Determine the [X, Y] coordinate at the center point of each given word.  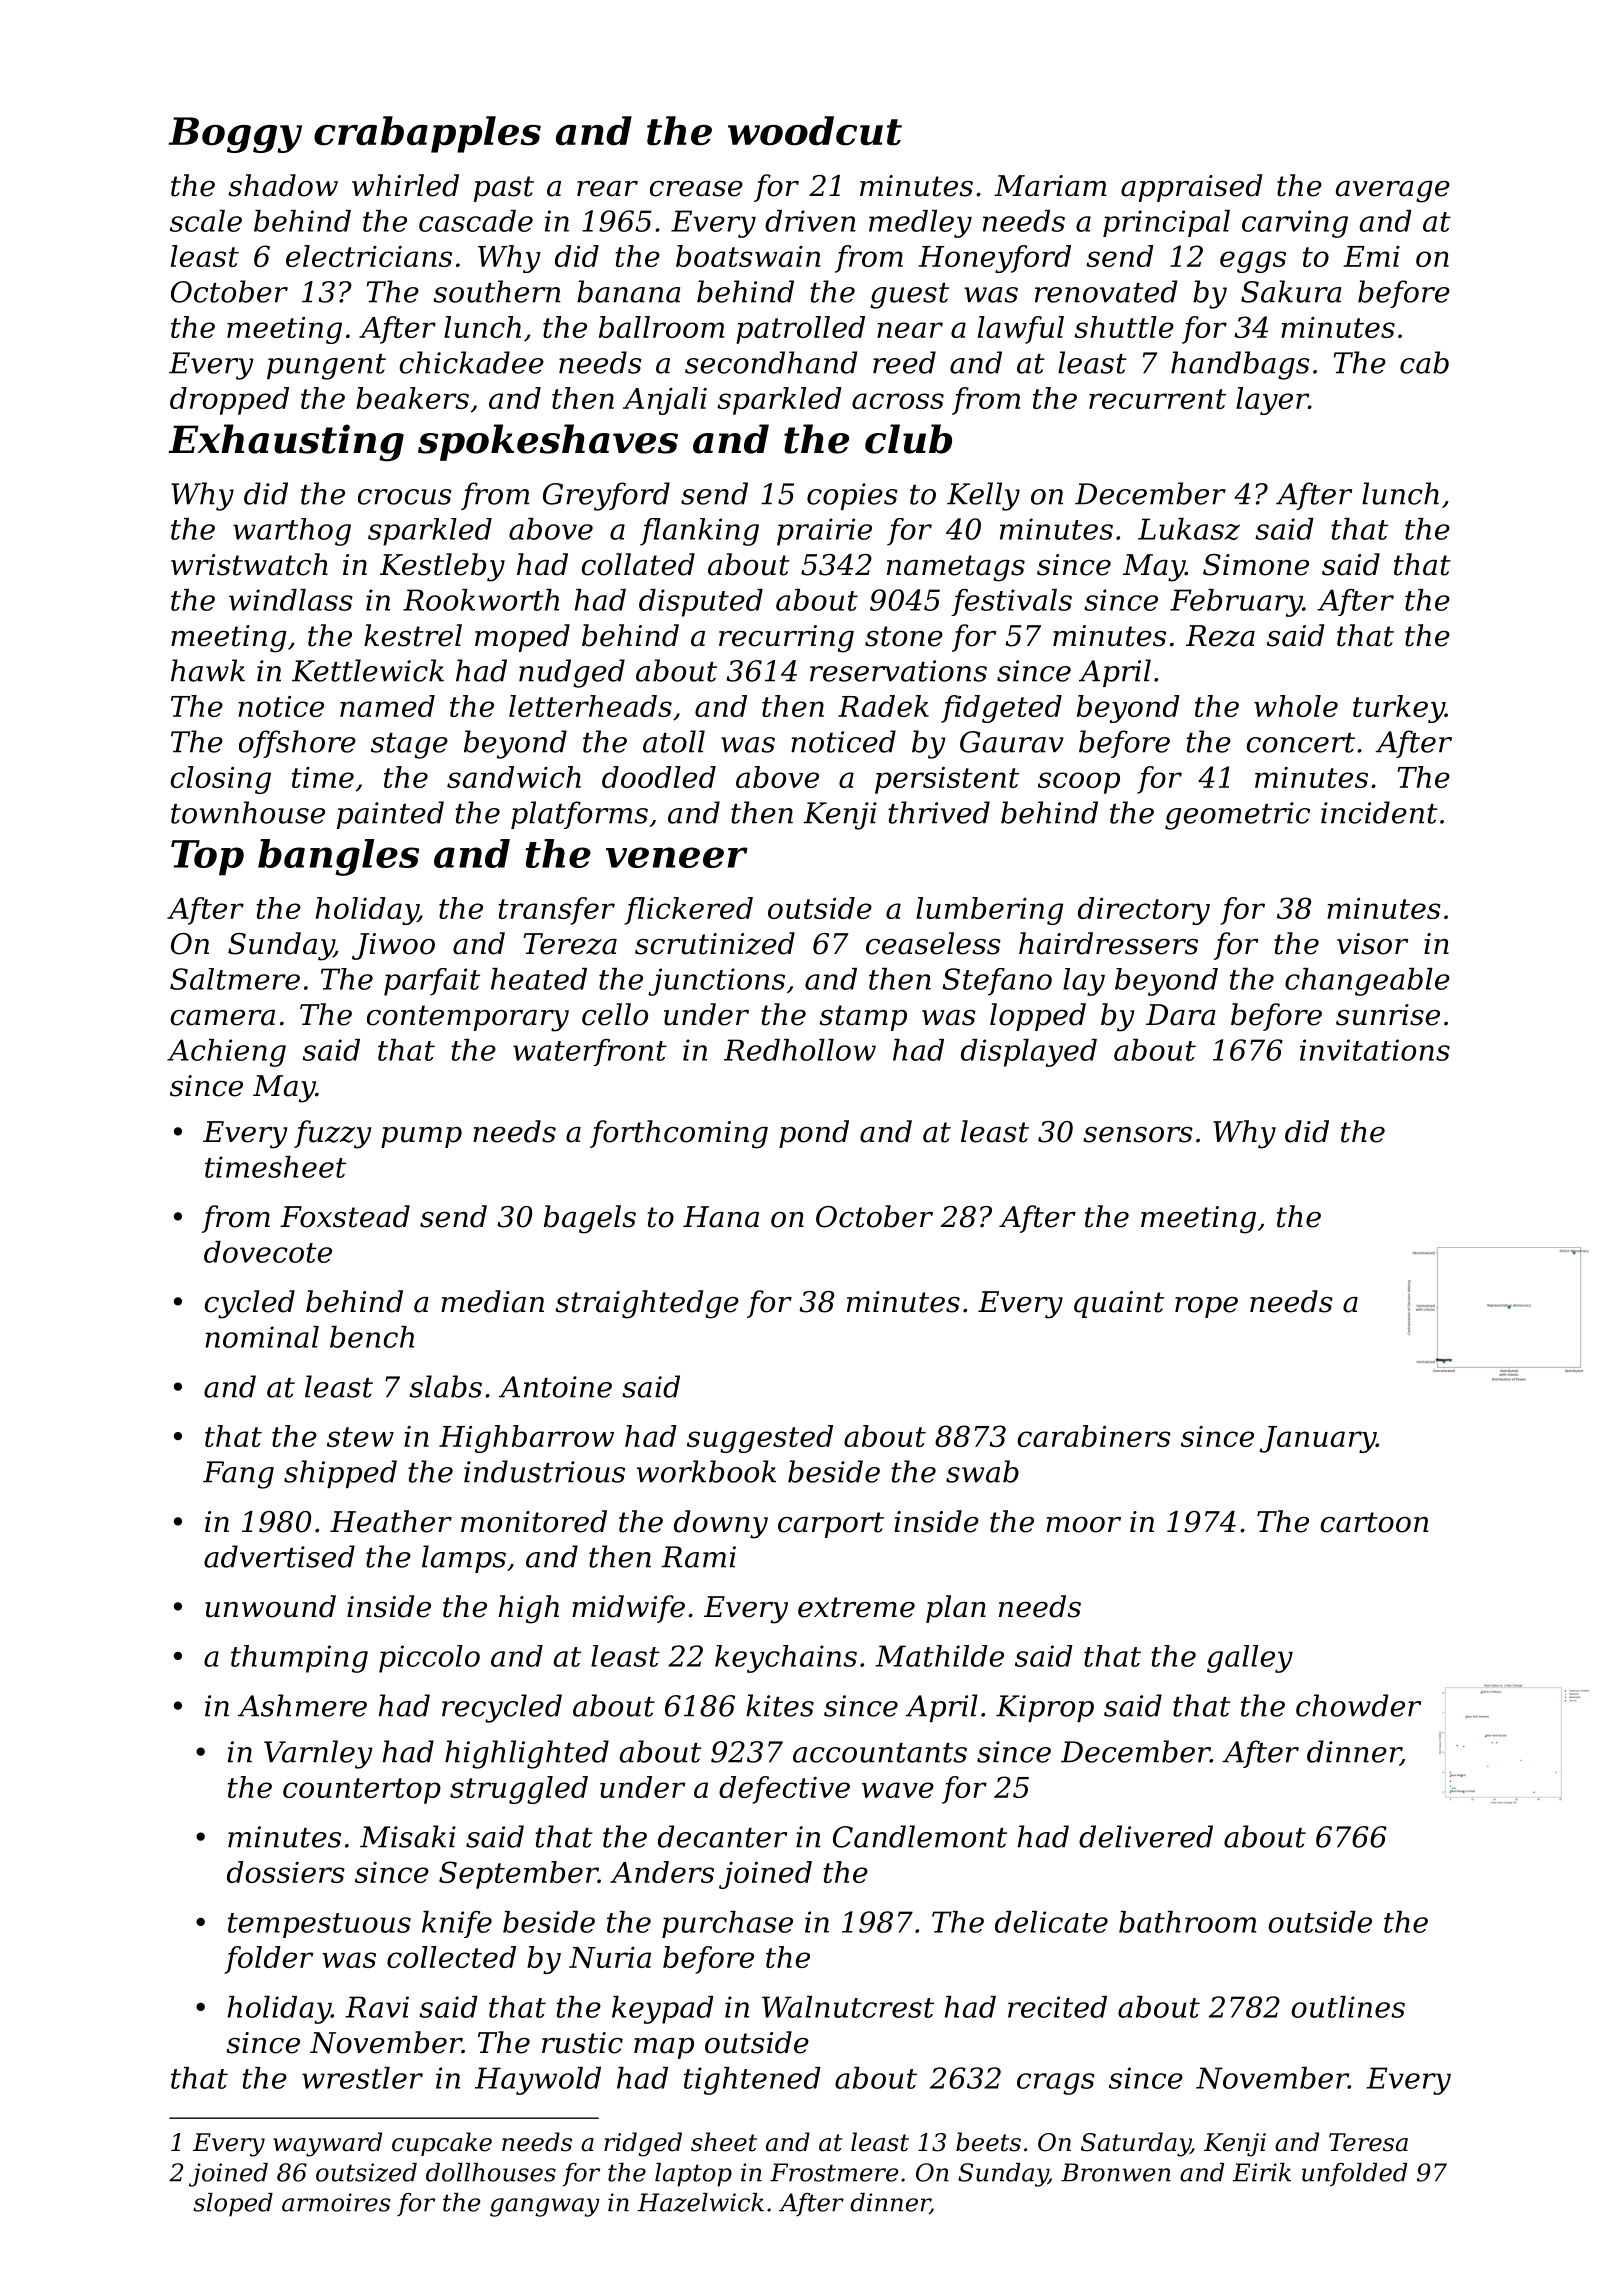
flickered [688, 911]
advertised [279, 1556]
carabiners [1094, 1436]
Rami [698, 1557]
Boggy [235, 135]
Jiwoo [393, 946]
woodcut [815, 131]
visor [1372, 944]
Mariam [1050, 186]
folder [268, 1960]
